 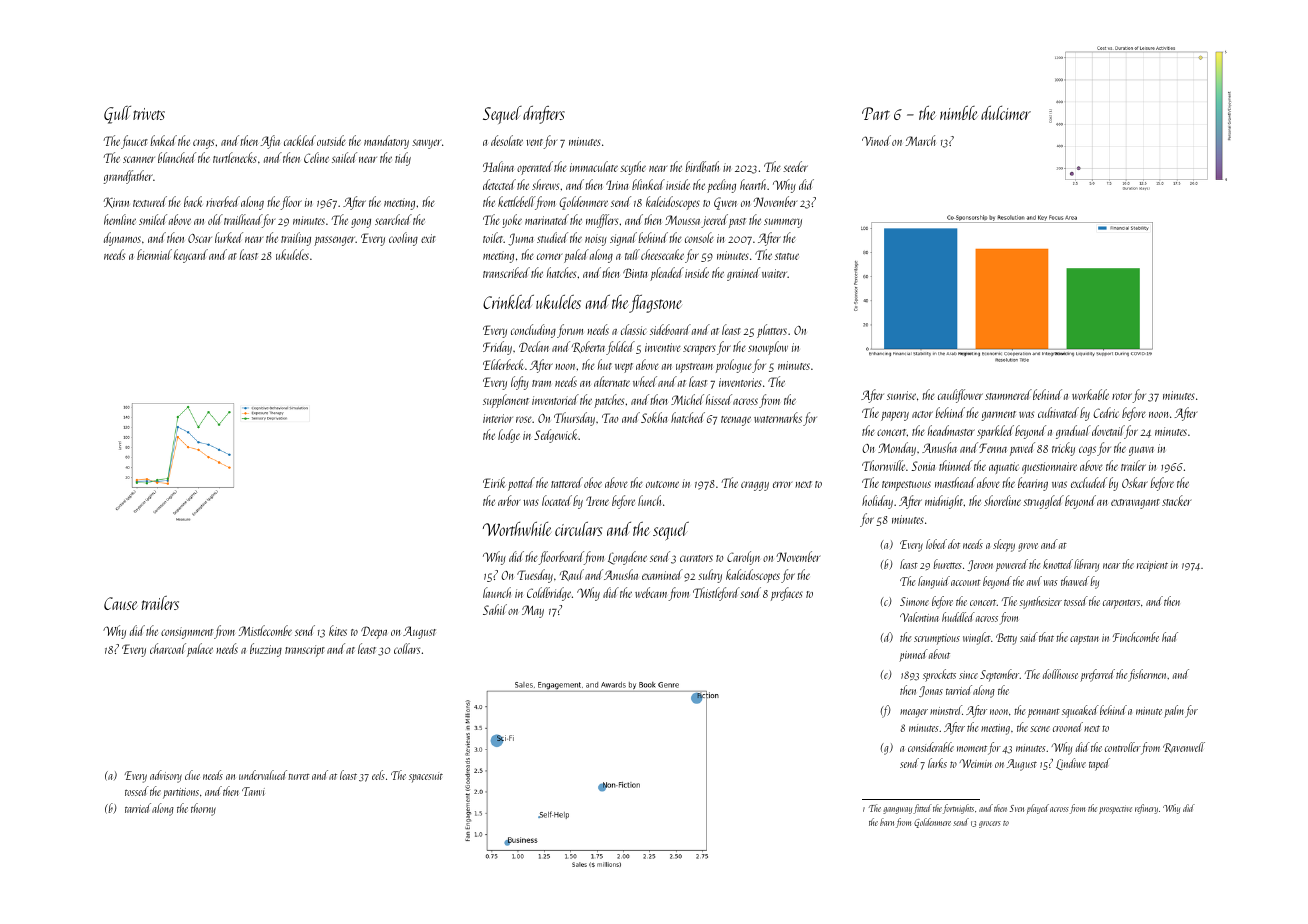 What do you see at coordinates (778, 417) in the screenshot?
I see `watermarks` at bounding box center [778, 417].
